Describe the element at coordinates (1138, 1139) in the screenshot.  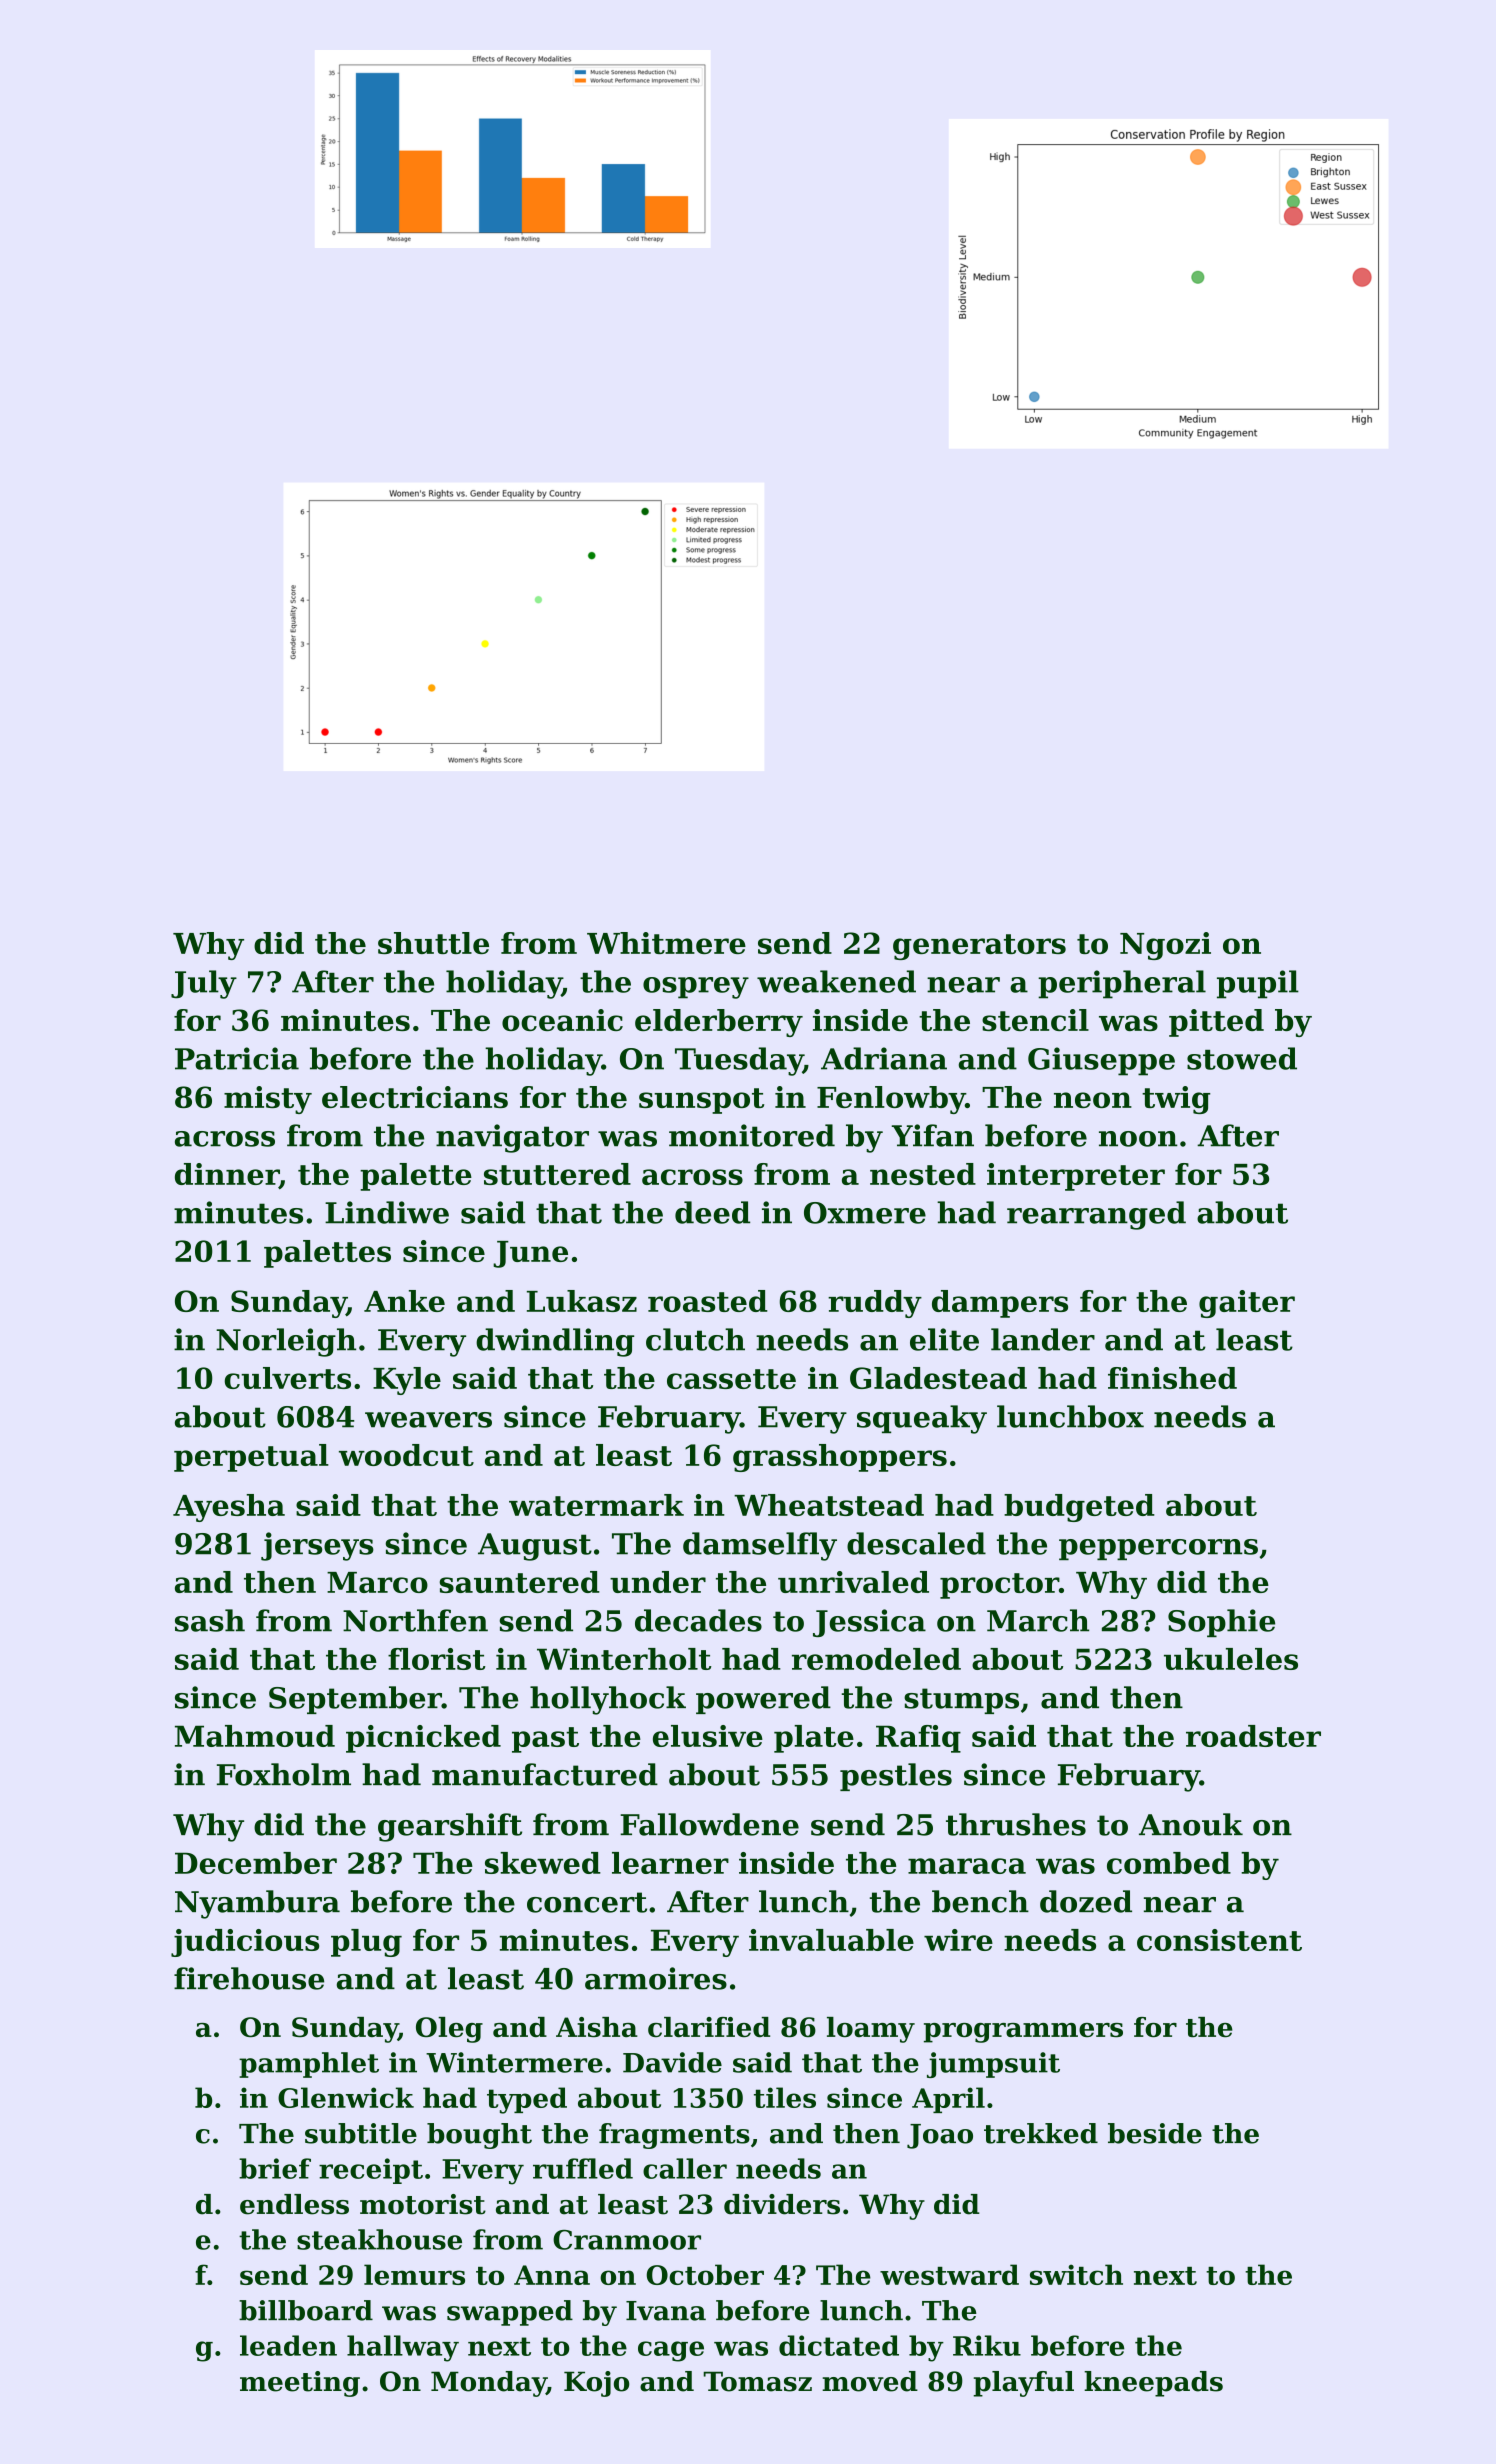
I see `noon` at that location.
